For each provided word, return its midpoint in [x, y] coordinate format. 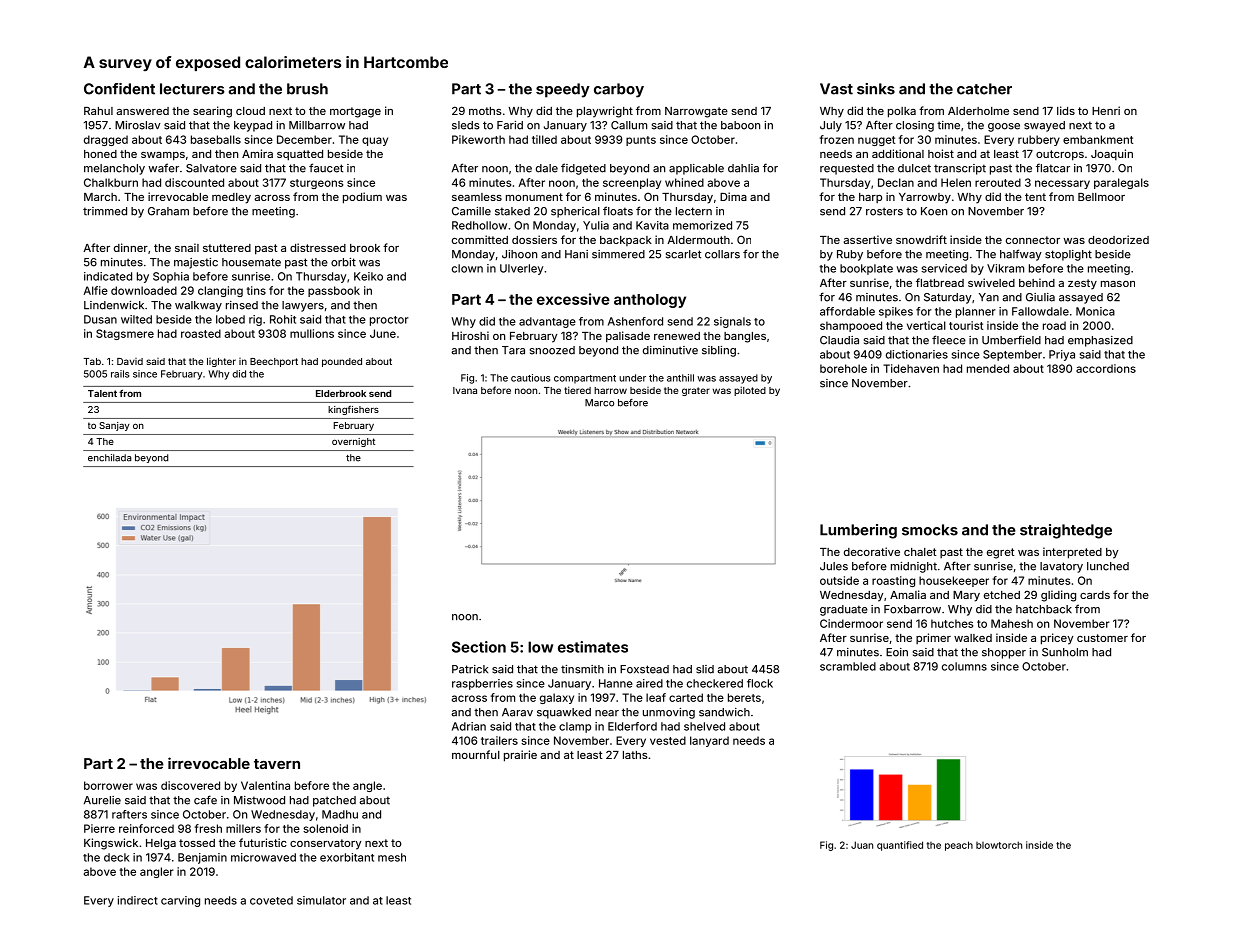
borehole [843, 368]
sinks [876, 89]
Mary [966, 596]
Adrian [469, 726]
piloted [750, 391]
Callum [629, 125]
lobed [230, 319]
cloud [250, 111]
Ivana [465, 390]
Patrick [470, 669]
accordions [1106, 368]
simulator [321, 900]
